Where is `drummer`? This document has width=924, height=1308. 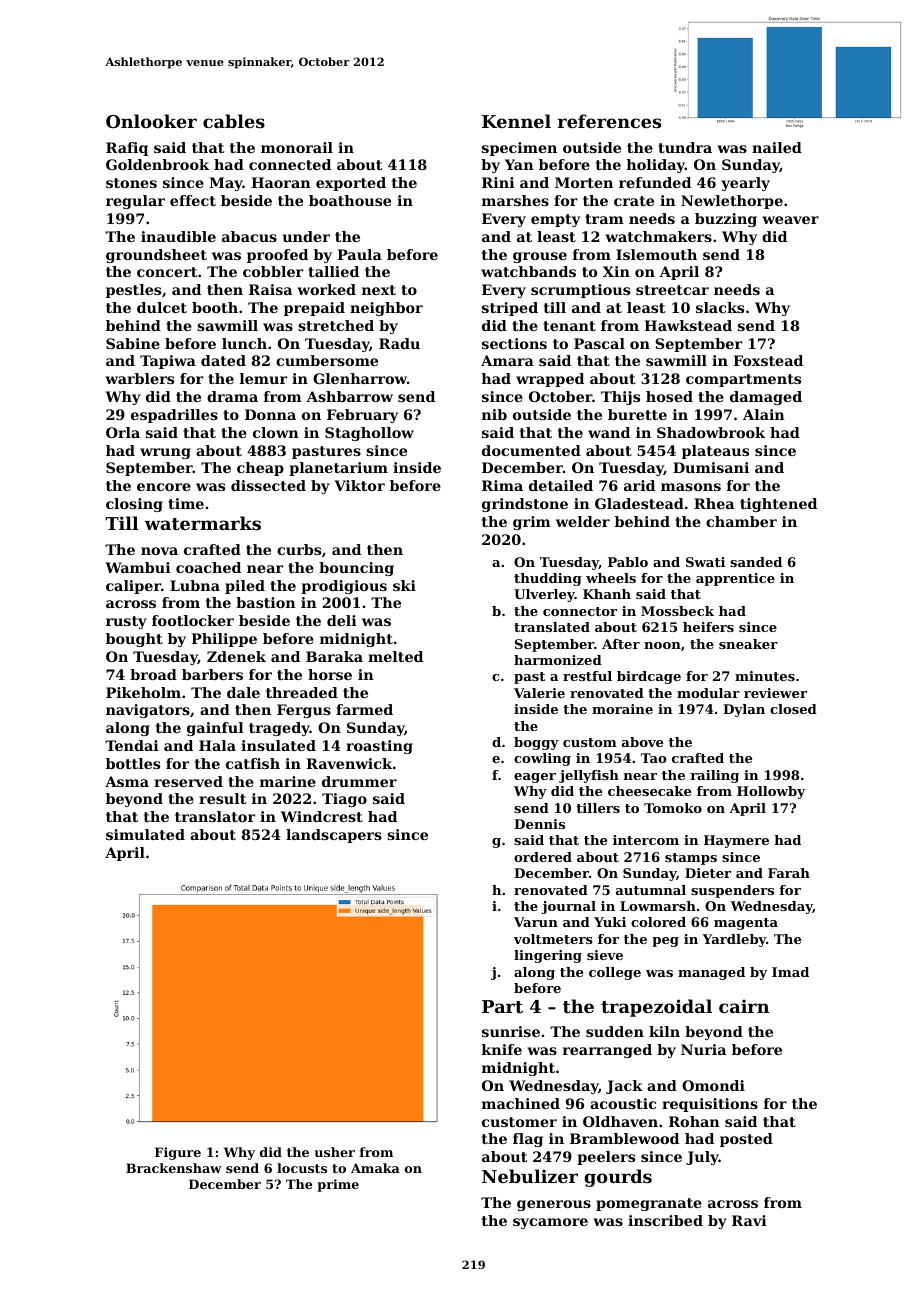 drummer is located at coordinates (359, 781).
